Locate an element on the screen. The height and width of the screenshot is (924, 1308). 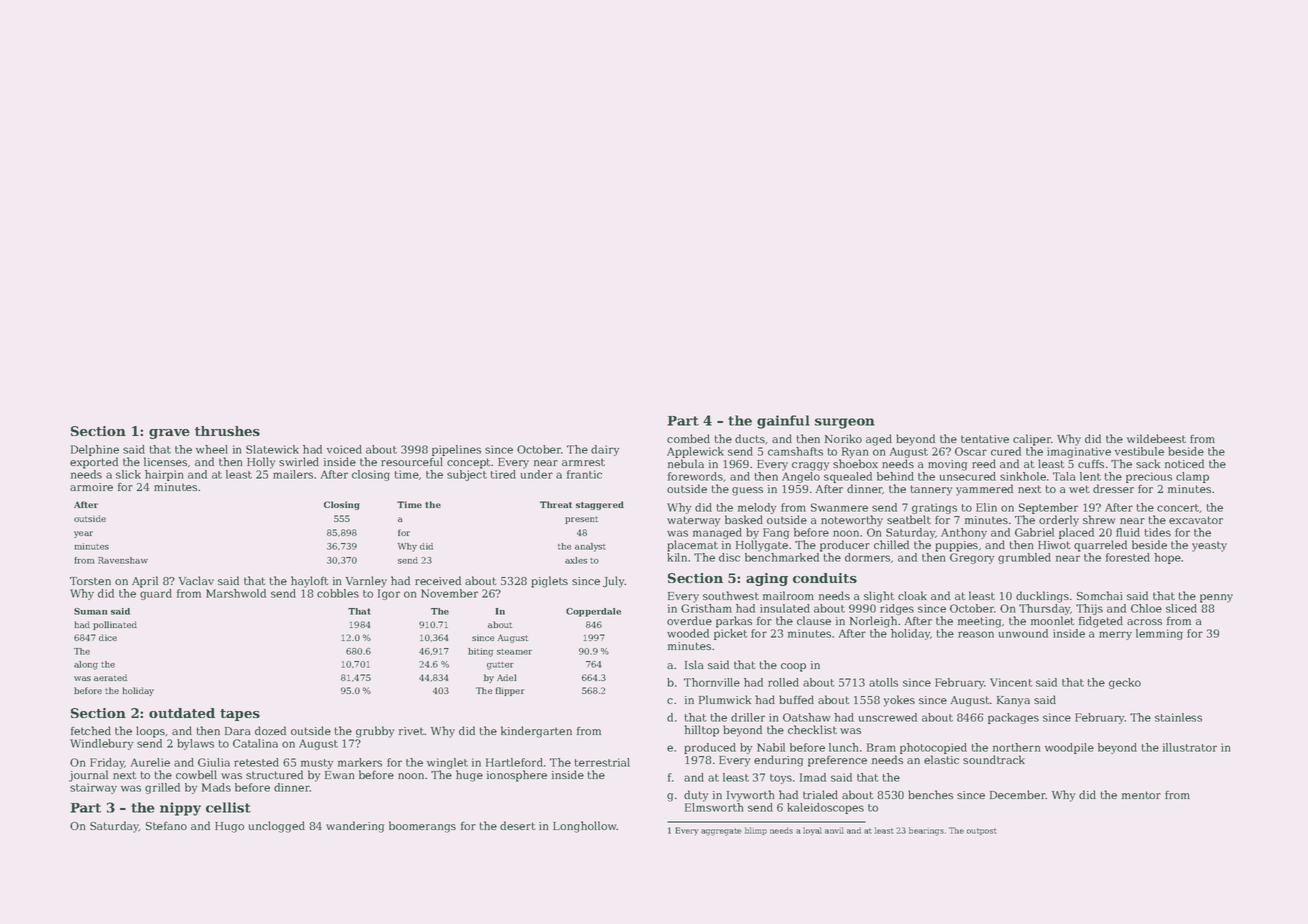
yammered is located at coordinates (984, 490).
